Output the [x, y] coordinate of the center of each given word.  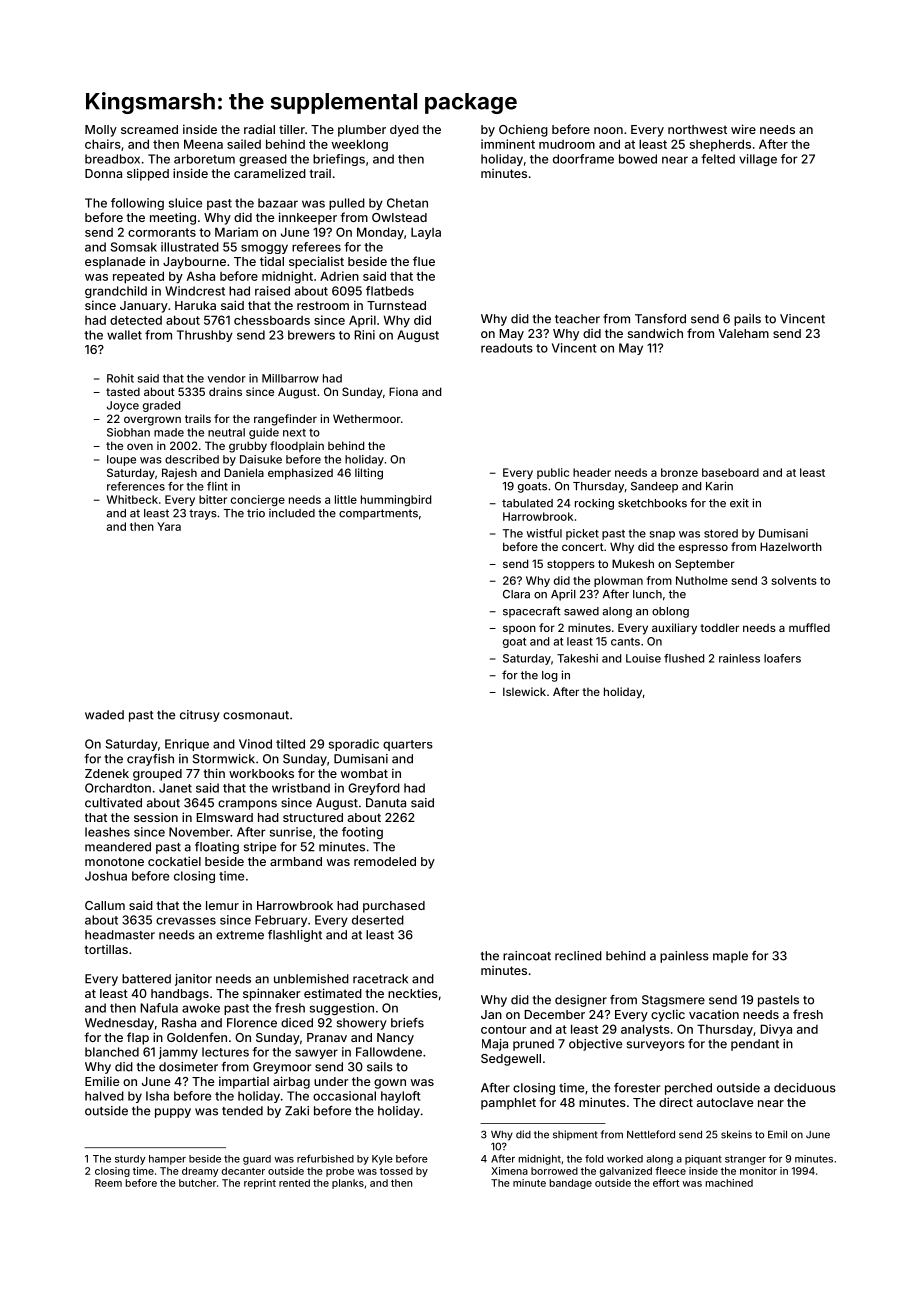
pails [747, 320]
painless [684, 957]
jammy [178, 1053]
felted [718, 159]
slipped [148, 174]
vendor [226, 378]
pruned [533, 1045]
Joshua [106, 876]
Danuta [386, 803]
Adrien [339, 276]
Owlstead [399, 217]
